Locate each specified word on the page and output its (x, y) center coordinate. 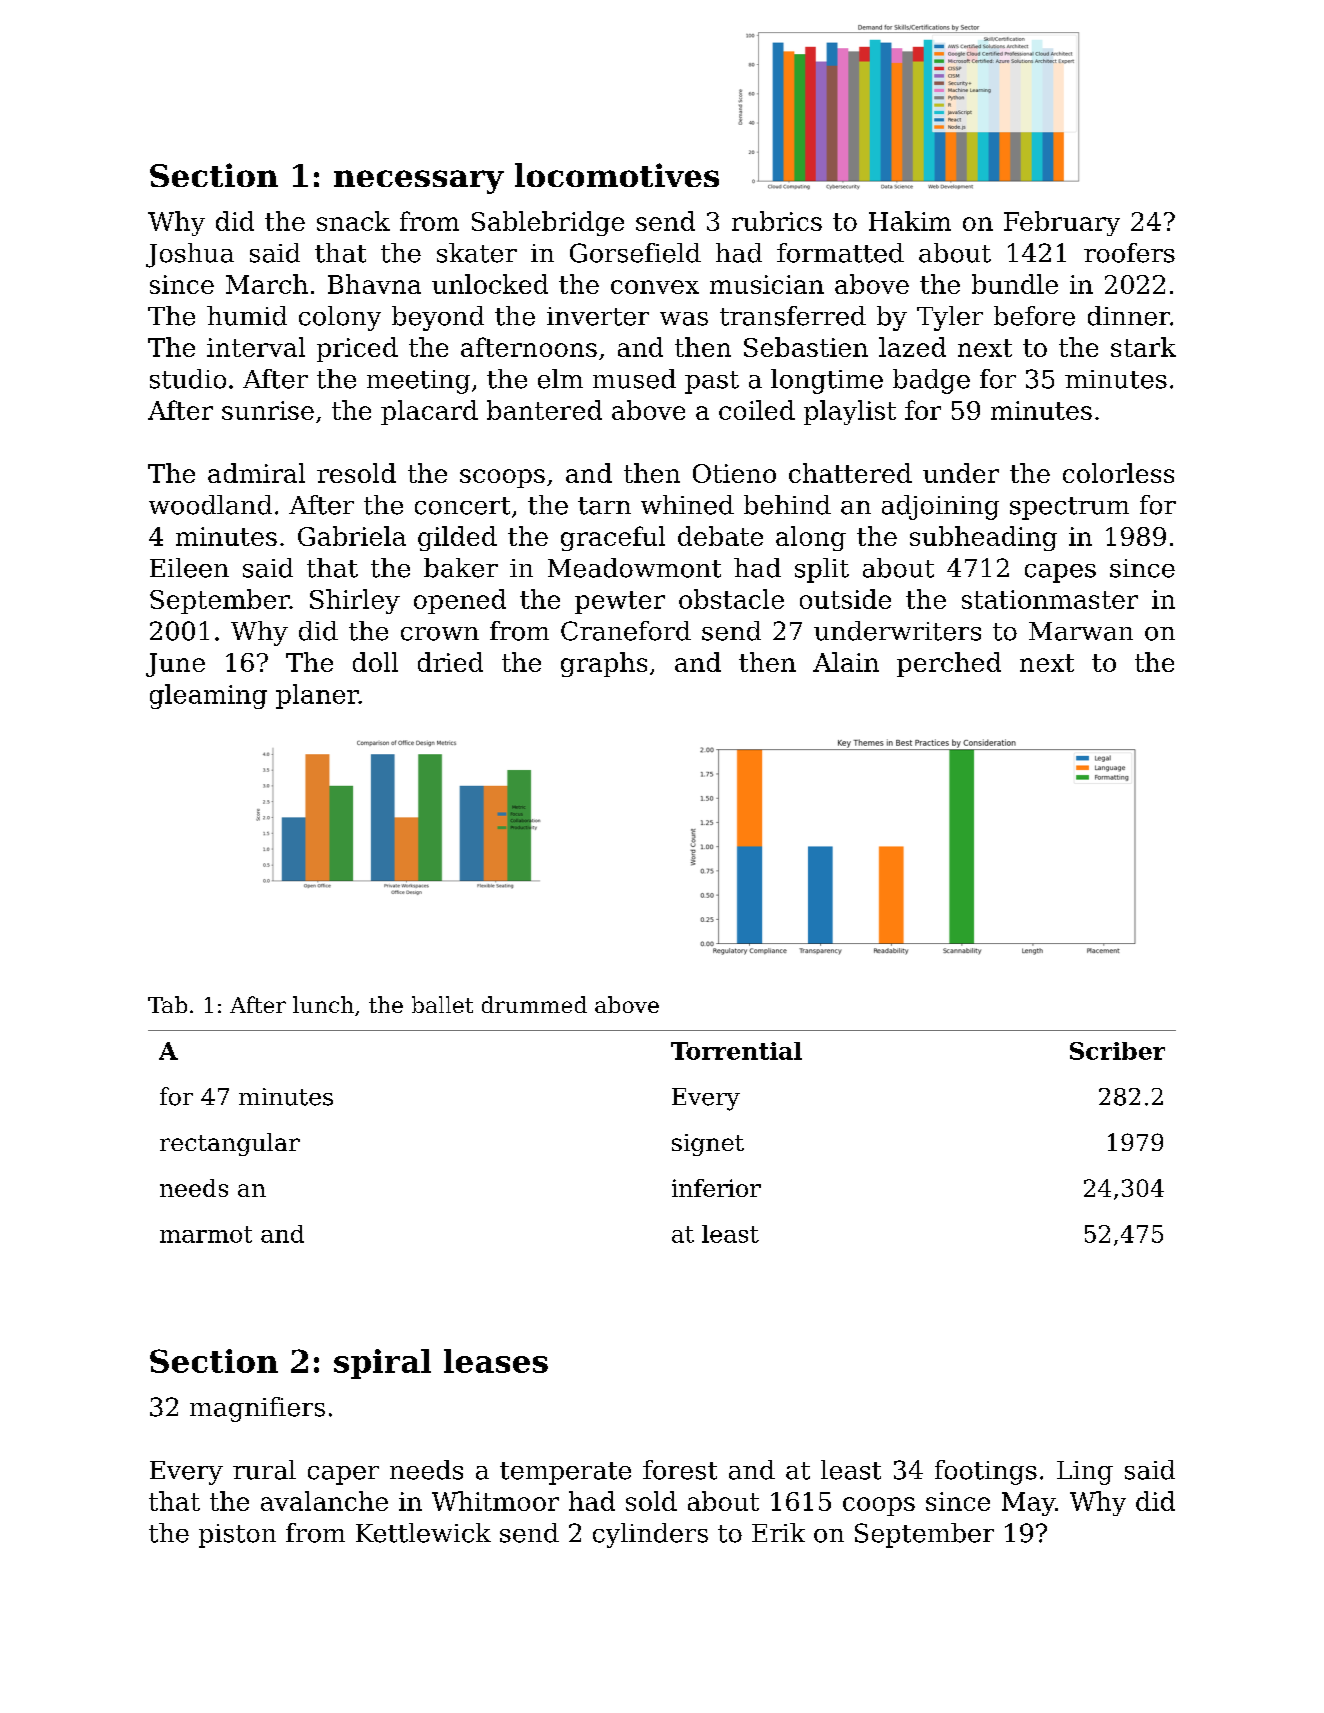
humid (247, 316)
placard (429, 412)
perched (949, 664)
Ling (1085, 1473)
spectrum (1069, 508)
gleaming (208, 696)
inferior (716, 1188)
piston (237, 1536)
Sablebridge (548, 223)
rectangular (230, 1144)
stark (1143, 347)
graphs (604, 664)
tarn (604, 506)
